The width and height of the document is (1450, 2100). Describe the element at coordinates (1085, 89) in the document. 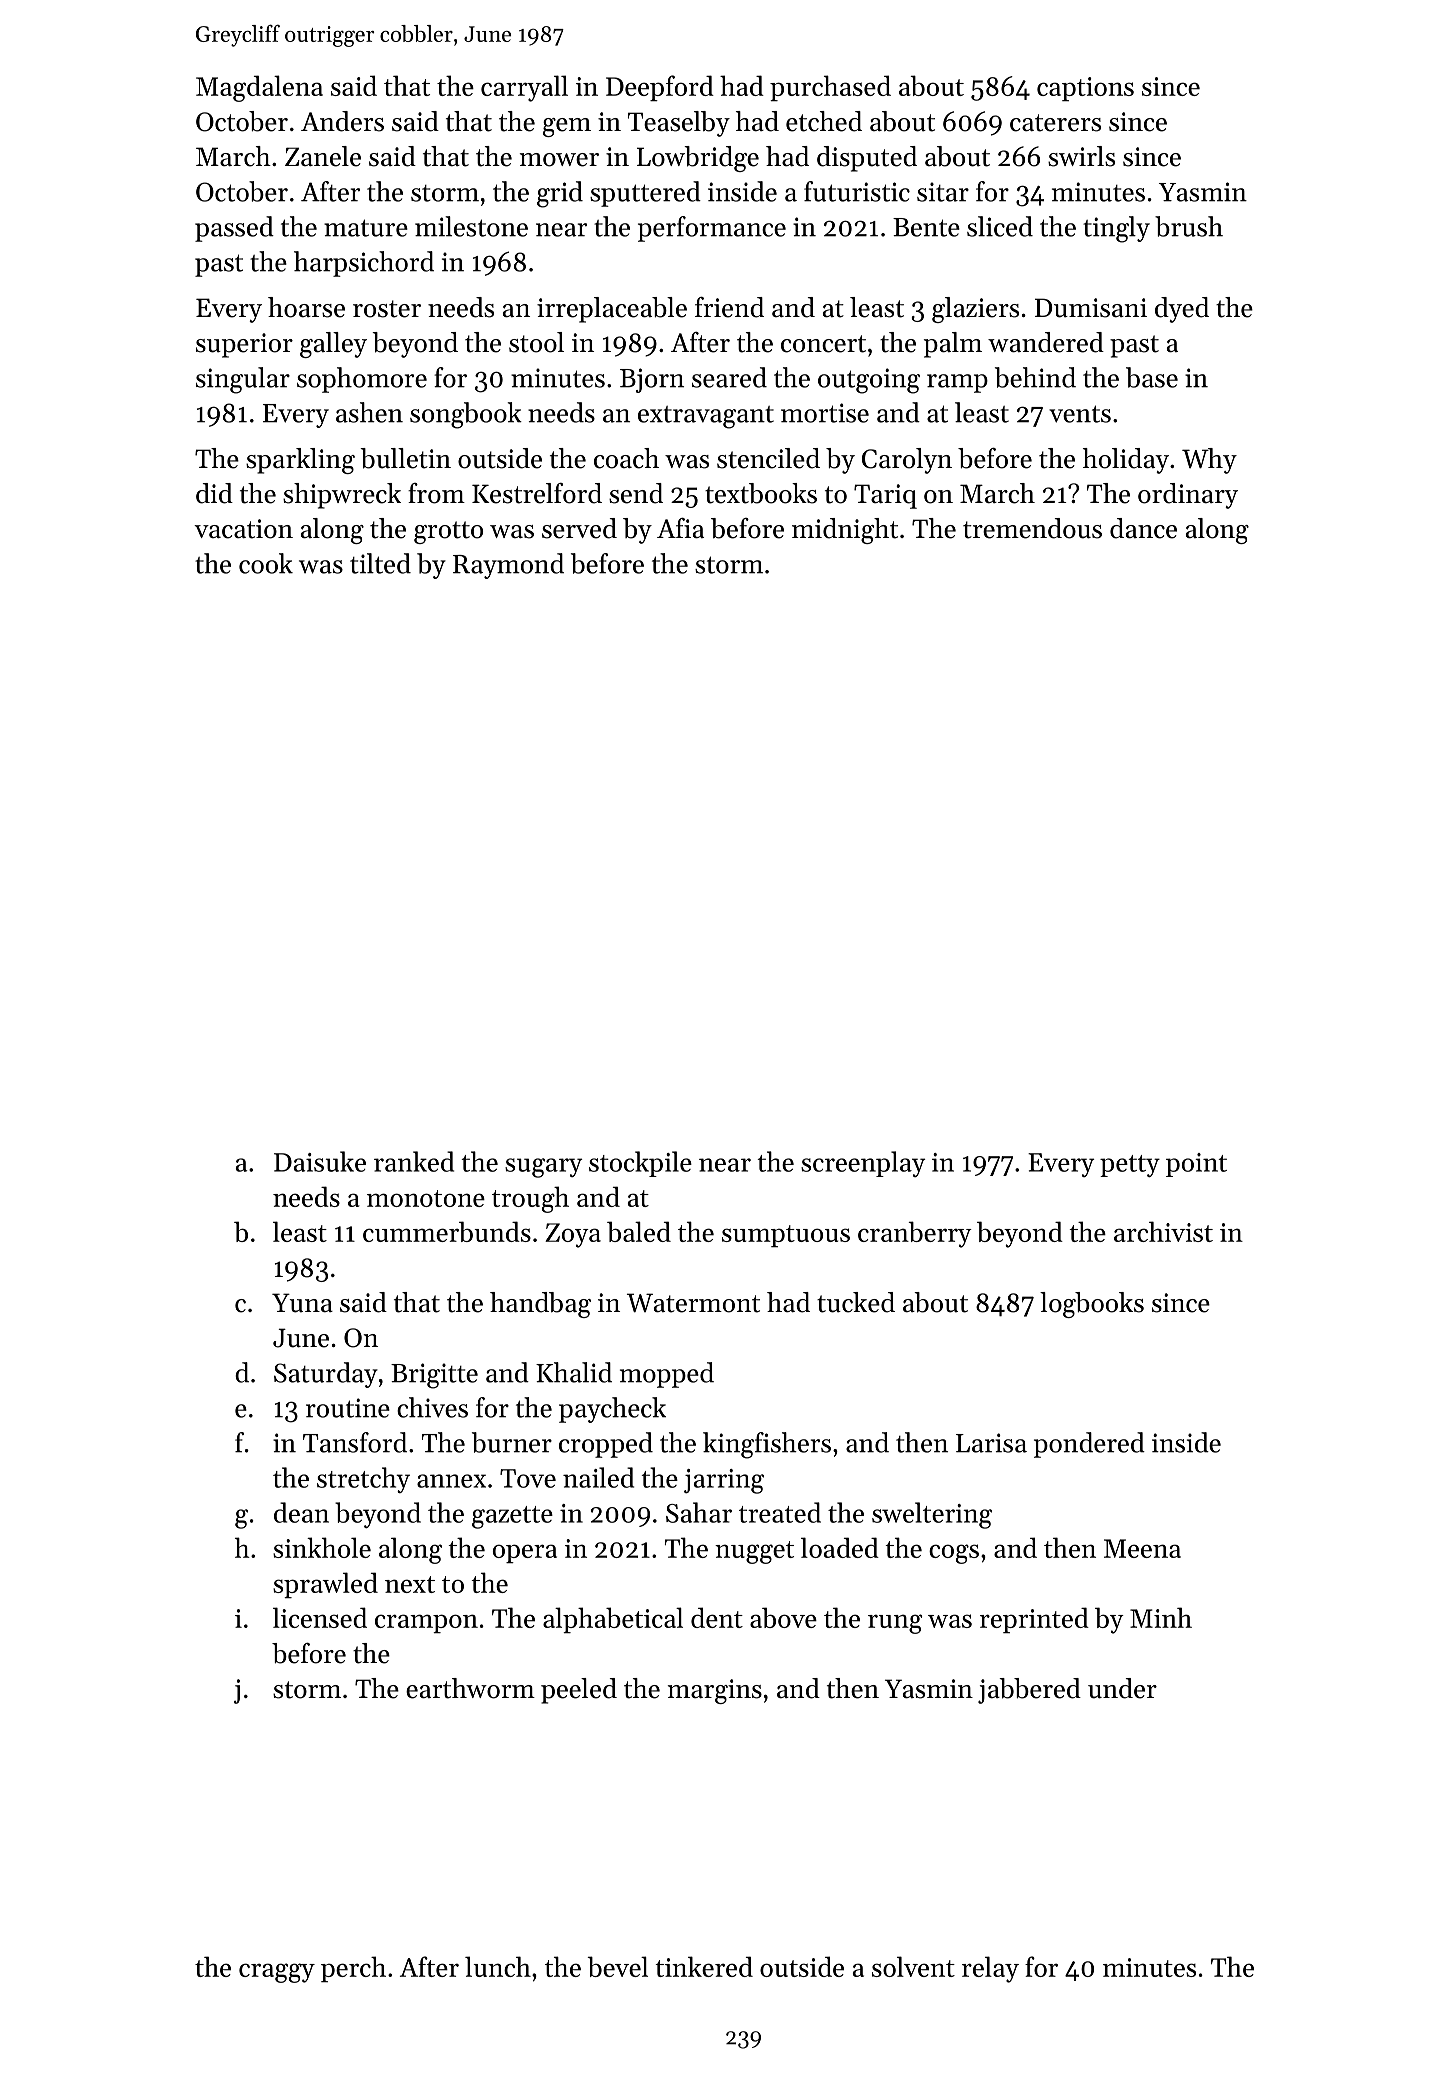

I see `captions` at that location.
